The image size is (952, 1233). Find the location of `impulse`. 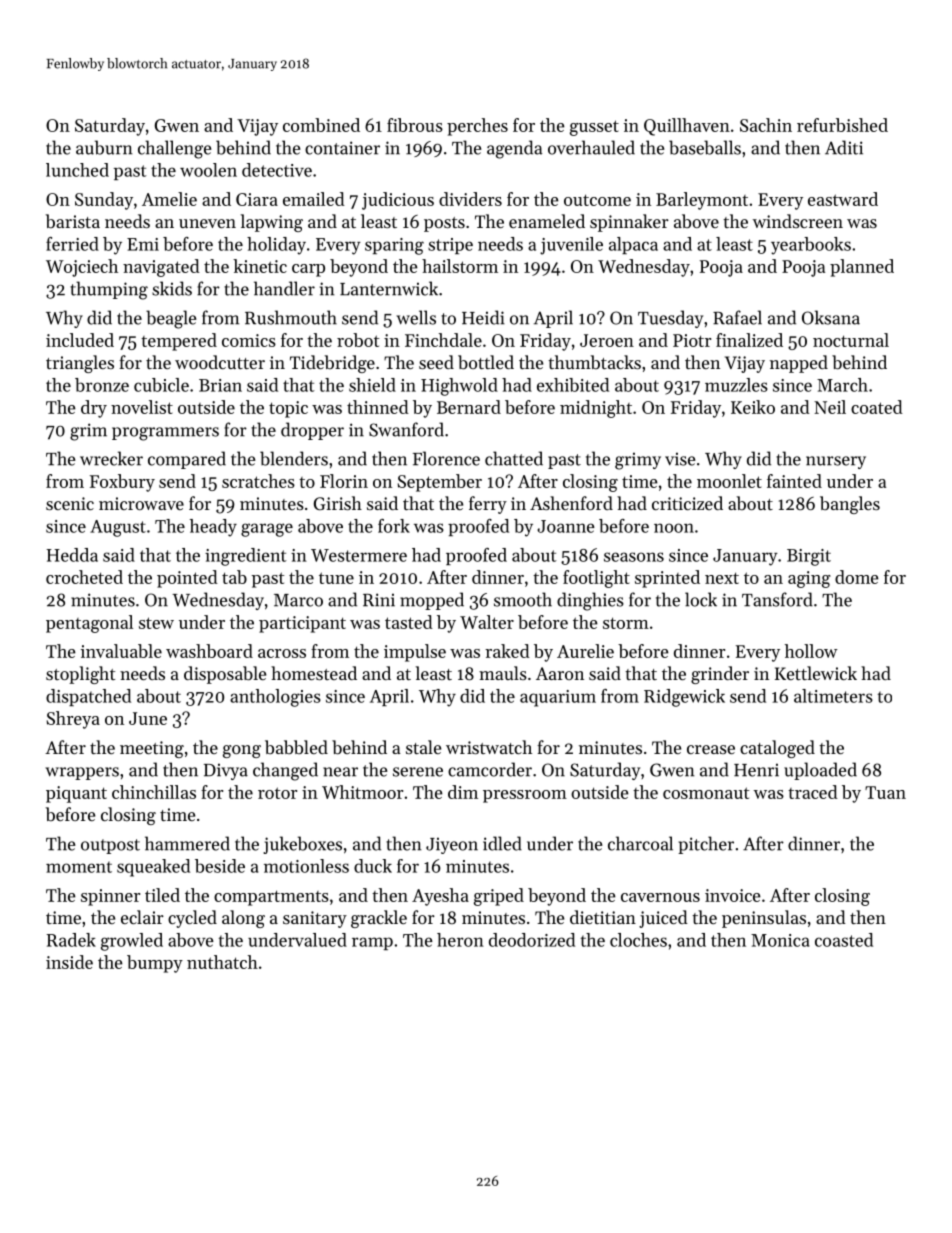

impulse is located at coordinates (415, 653).
